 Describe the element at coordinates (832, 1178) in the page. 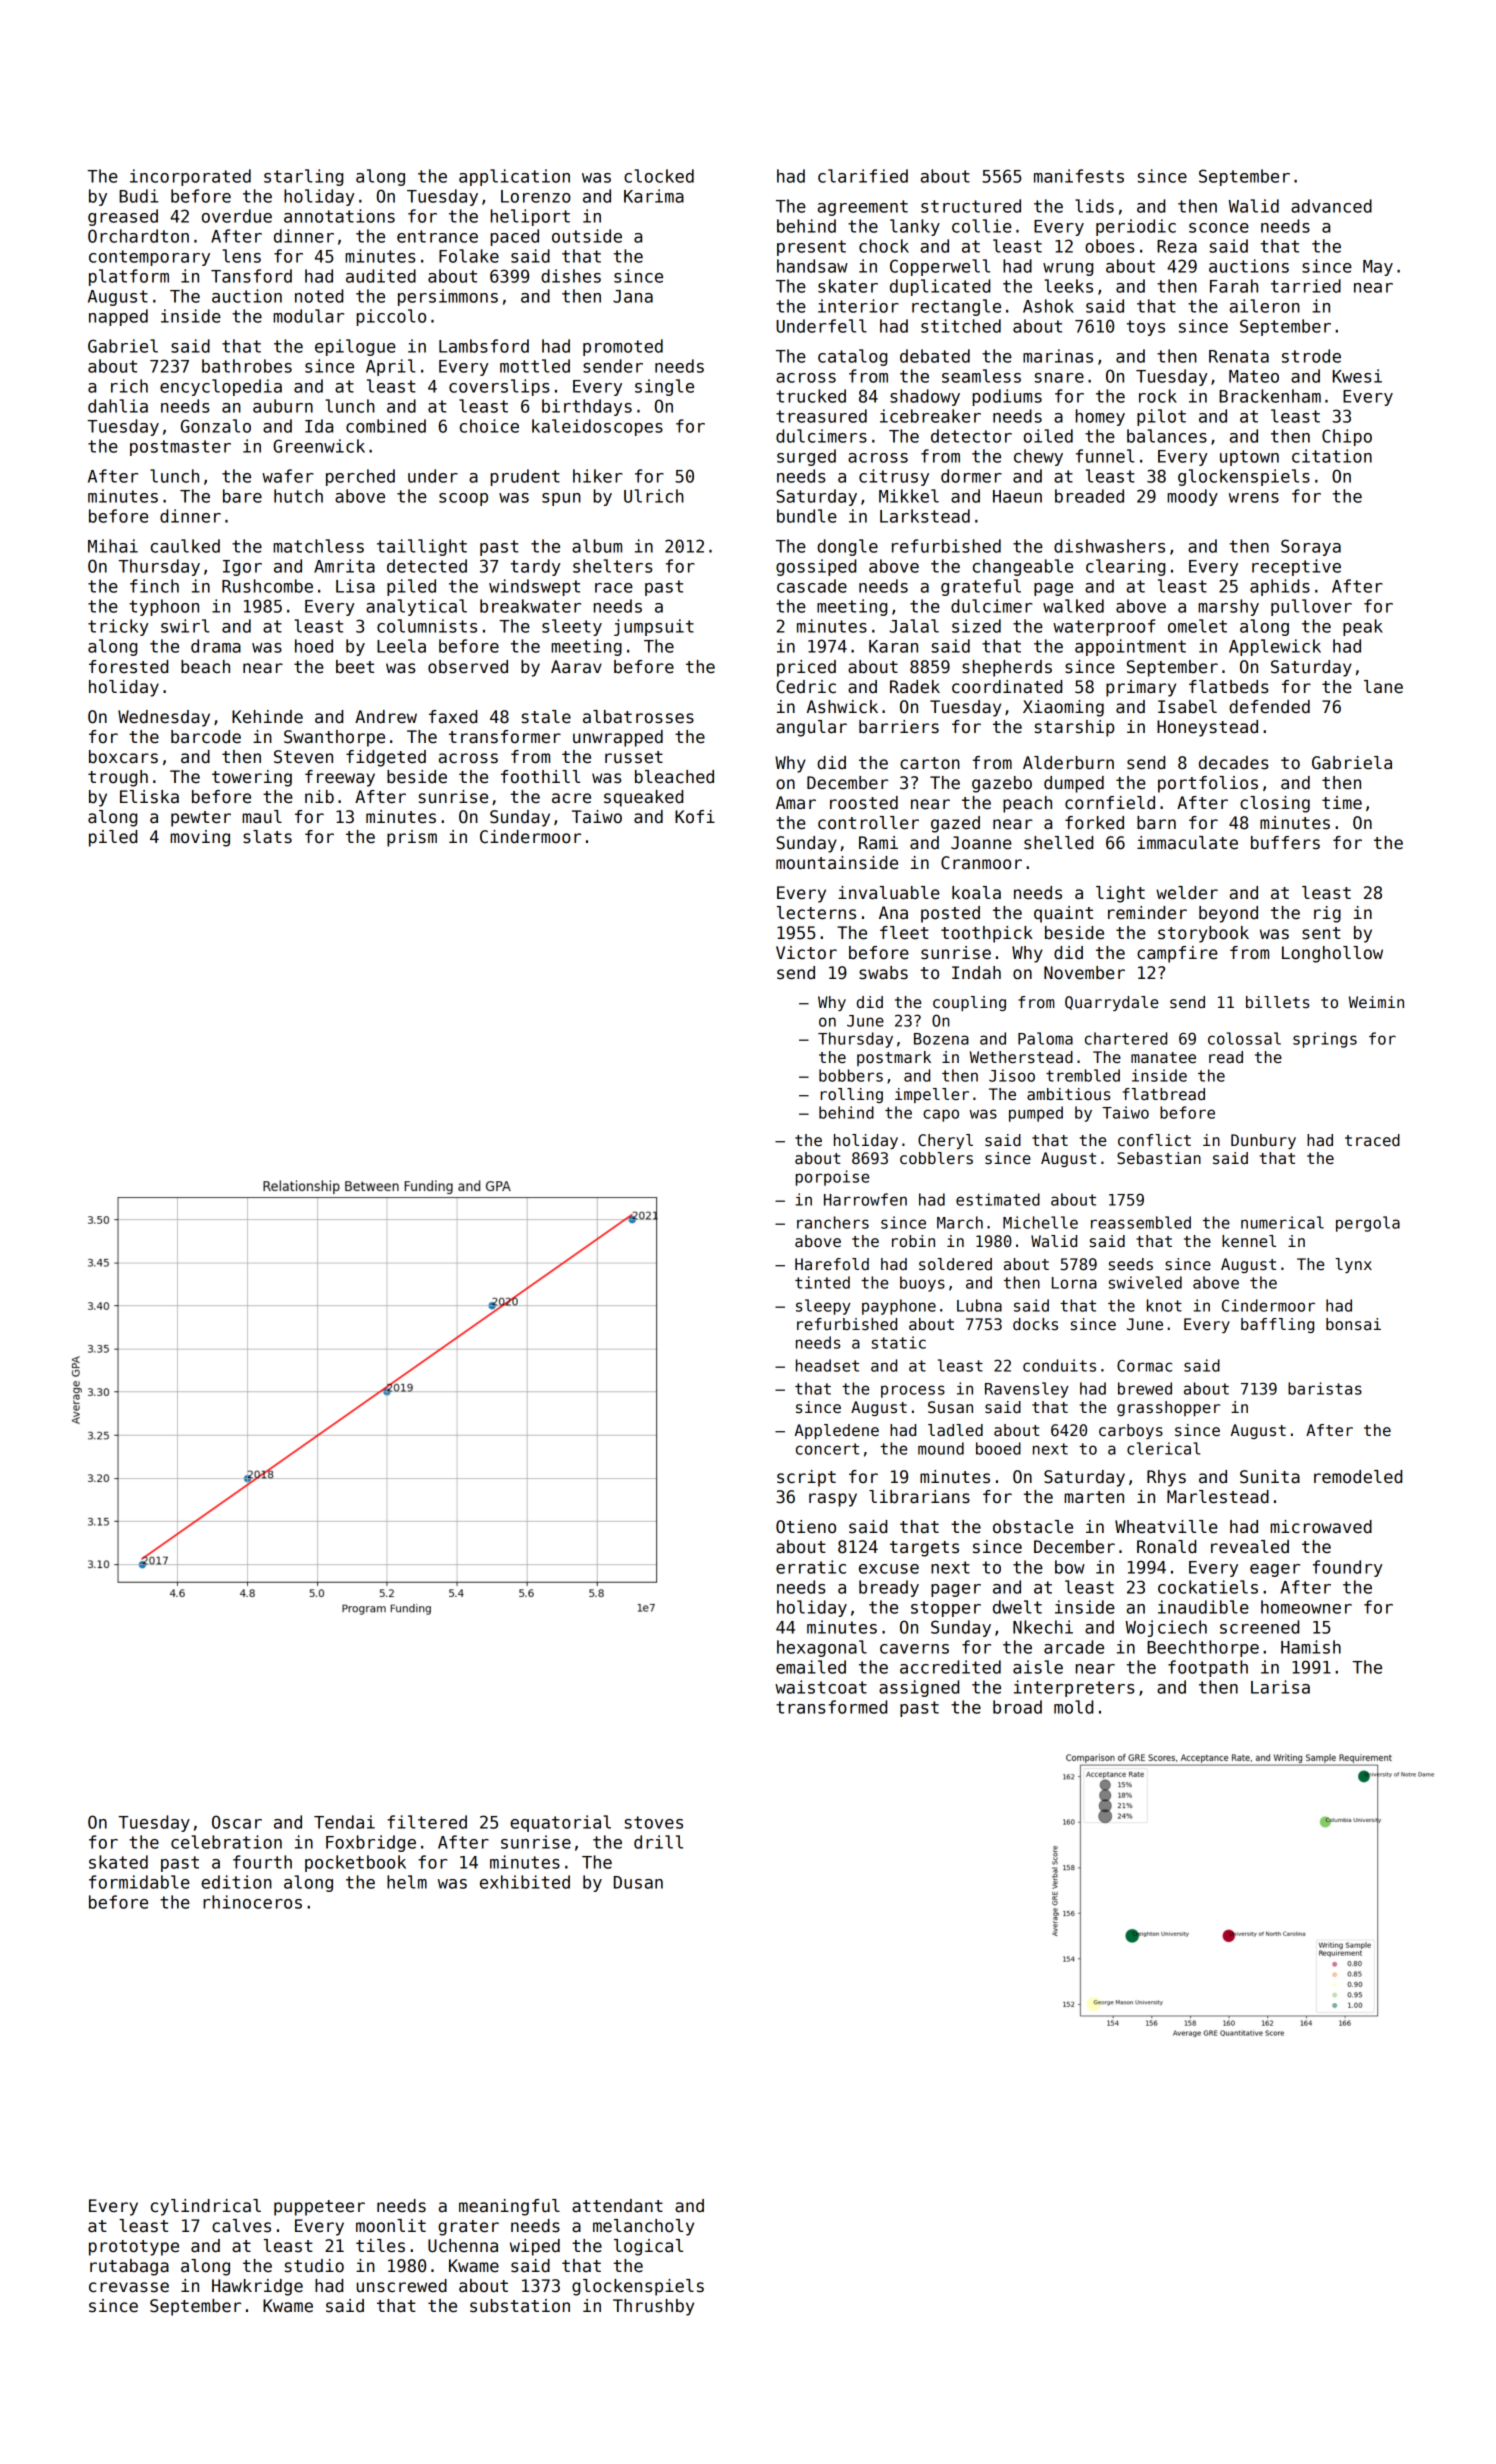

I see `porpoise` at that location.
